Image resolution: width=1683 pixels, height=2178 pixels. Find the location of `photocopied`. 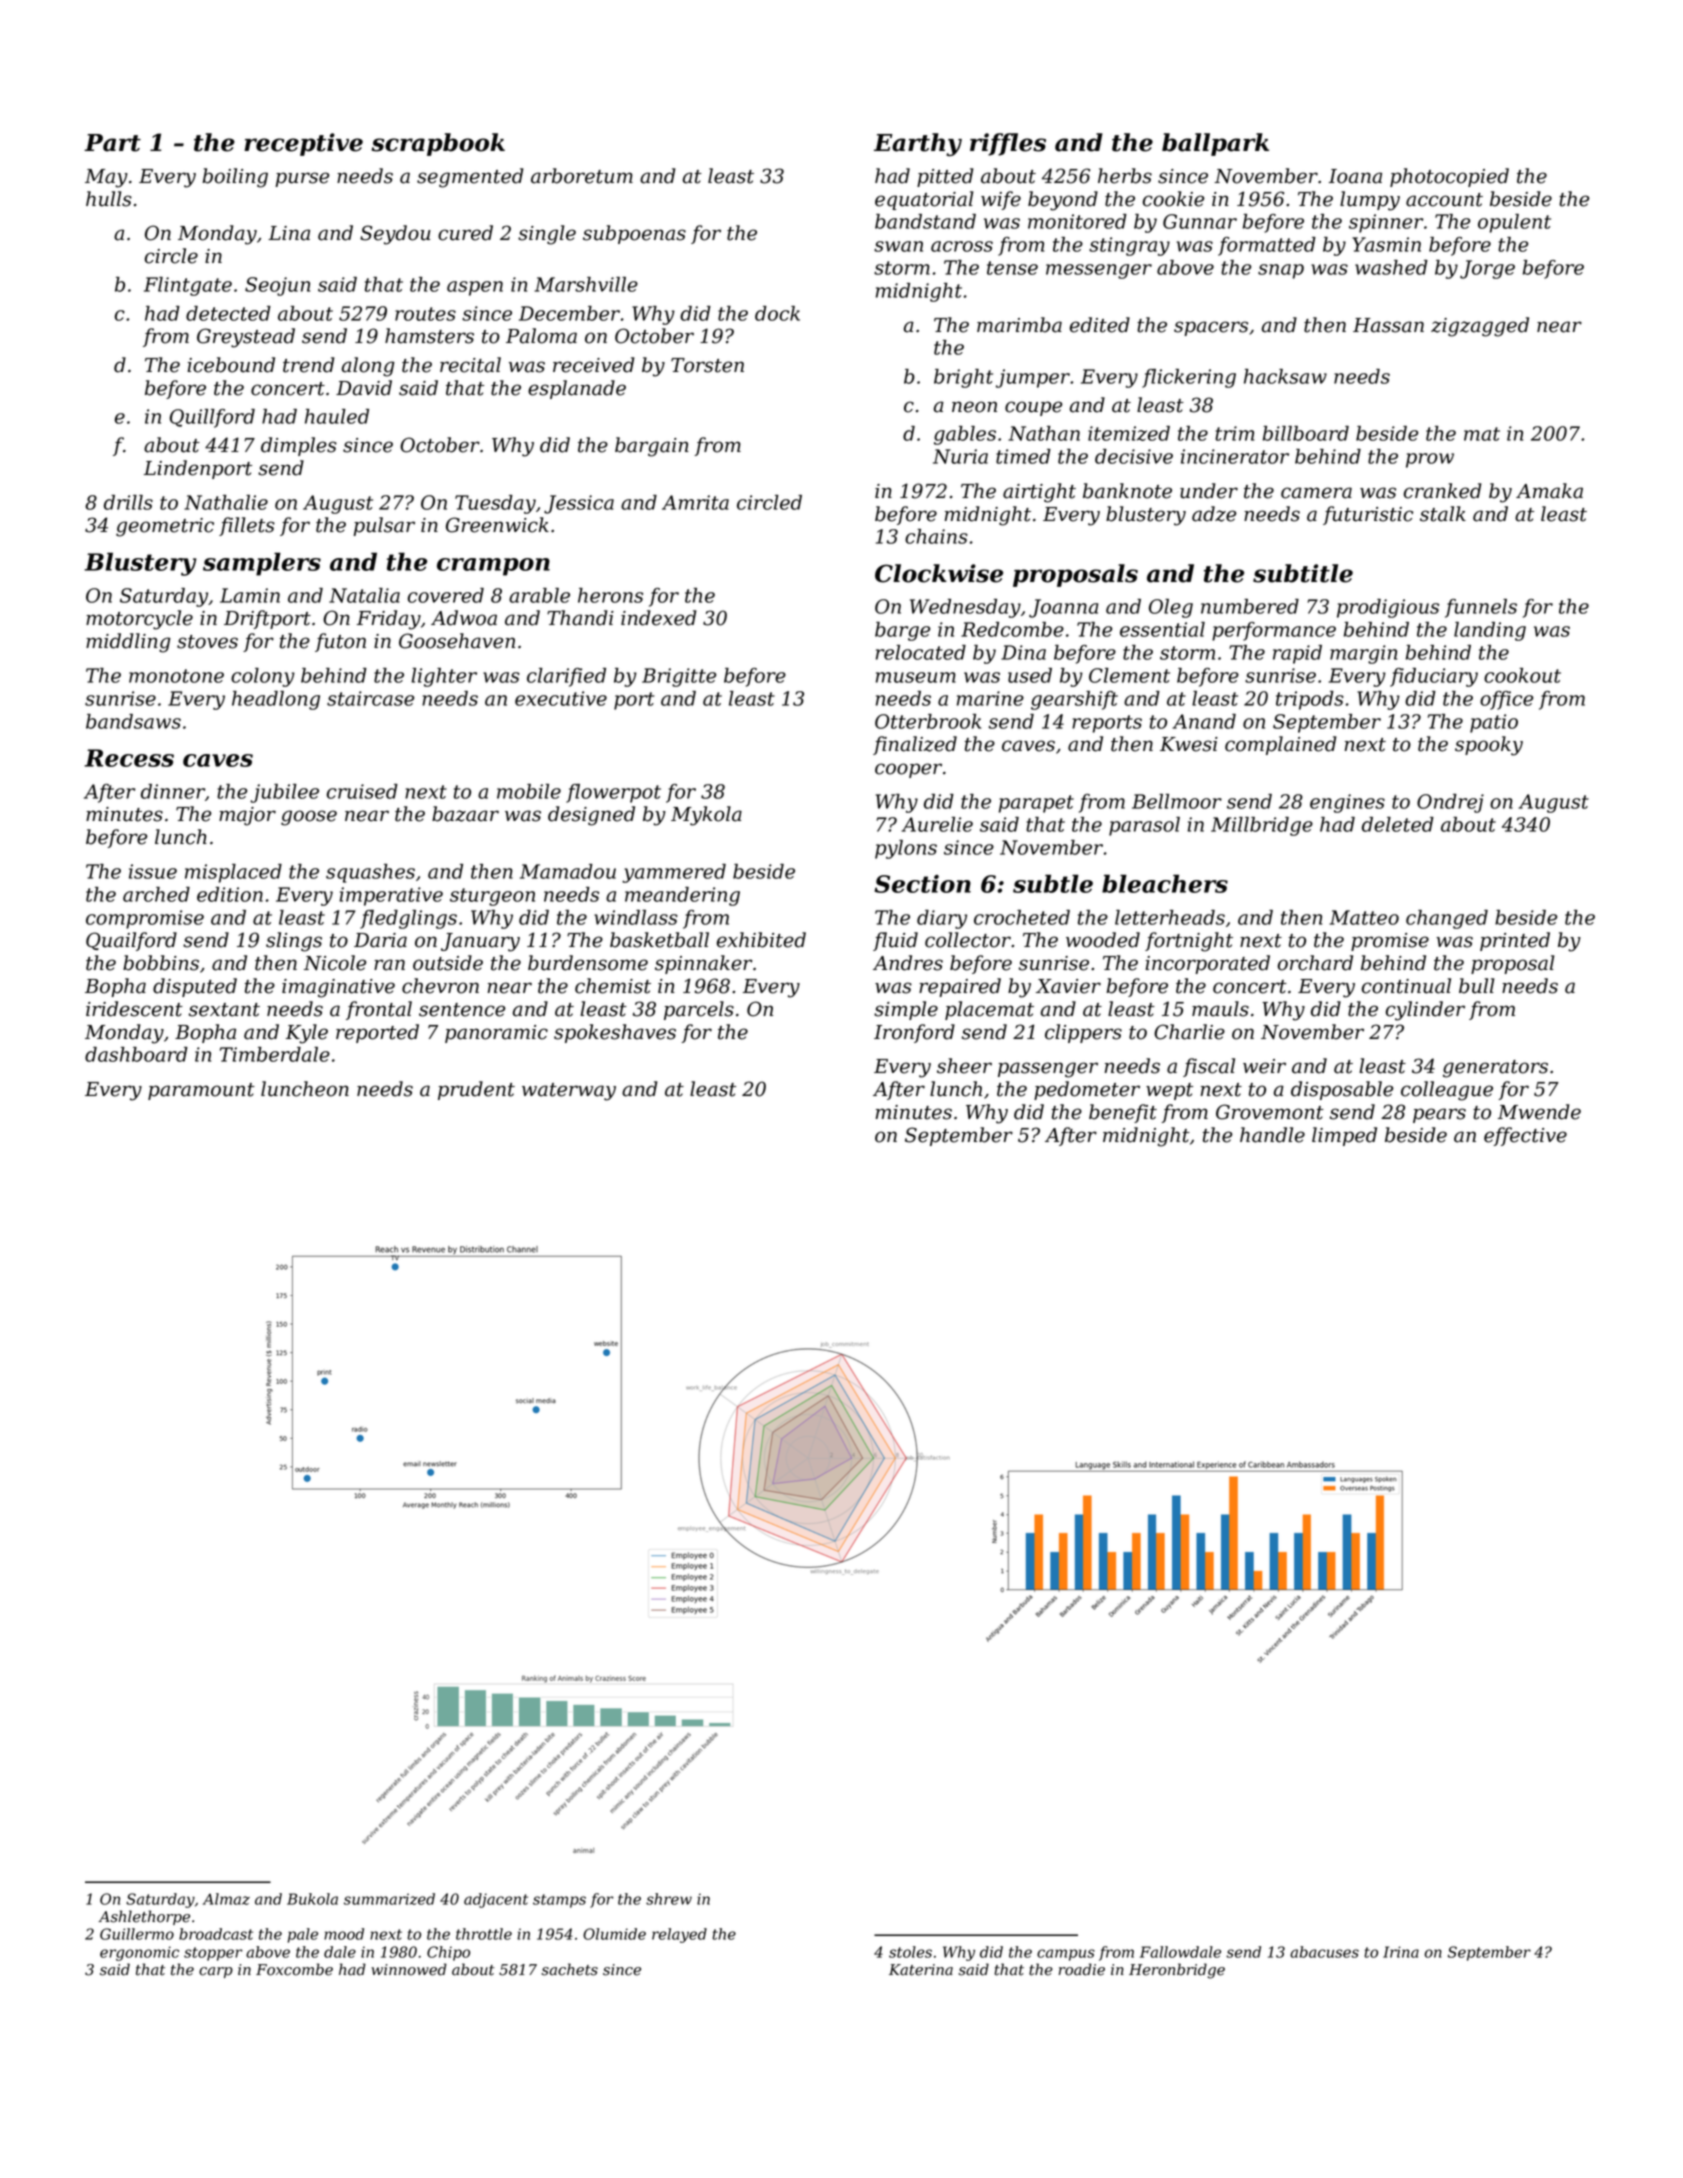

photocopied is located at coordinates (1449, 177).
